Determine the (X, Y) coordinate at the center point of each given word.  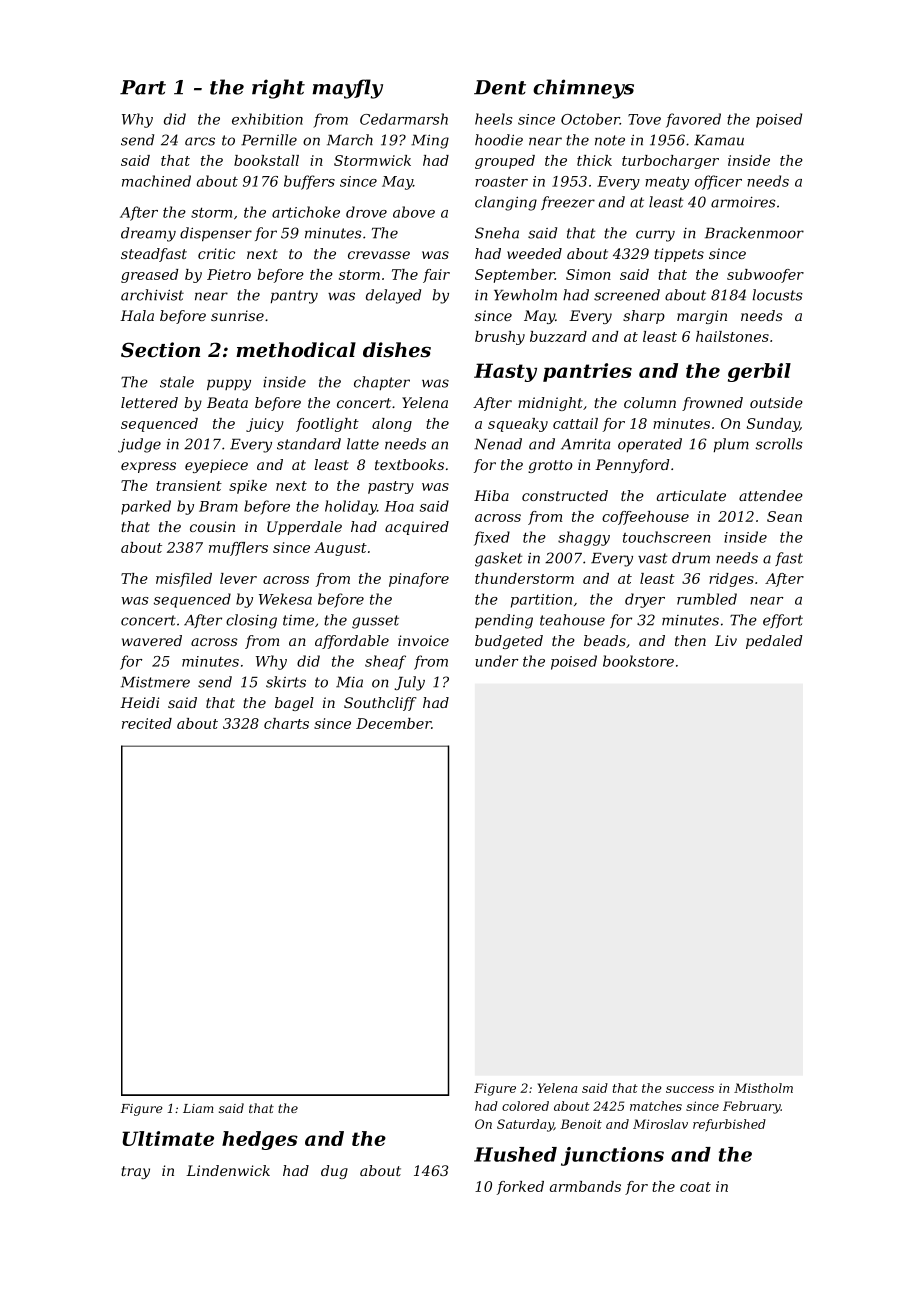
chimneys (583, 89)
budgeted (509, 642)
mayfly (347, 89)
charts (286, 723)
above (414, 212)
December (393, 723)
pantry (294, 297)
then (690, 640)
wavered (152, 640)
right (278, 89)
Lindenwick (228, 1170)
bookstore (638, 661)
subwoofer (765, 276)
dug (334, 1172)
